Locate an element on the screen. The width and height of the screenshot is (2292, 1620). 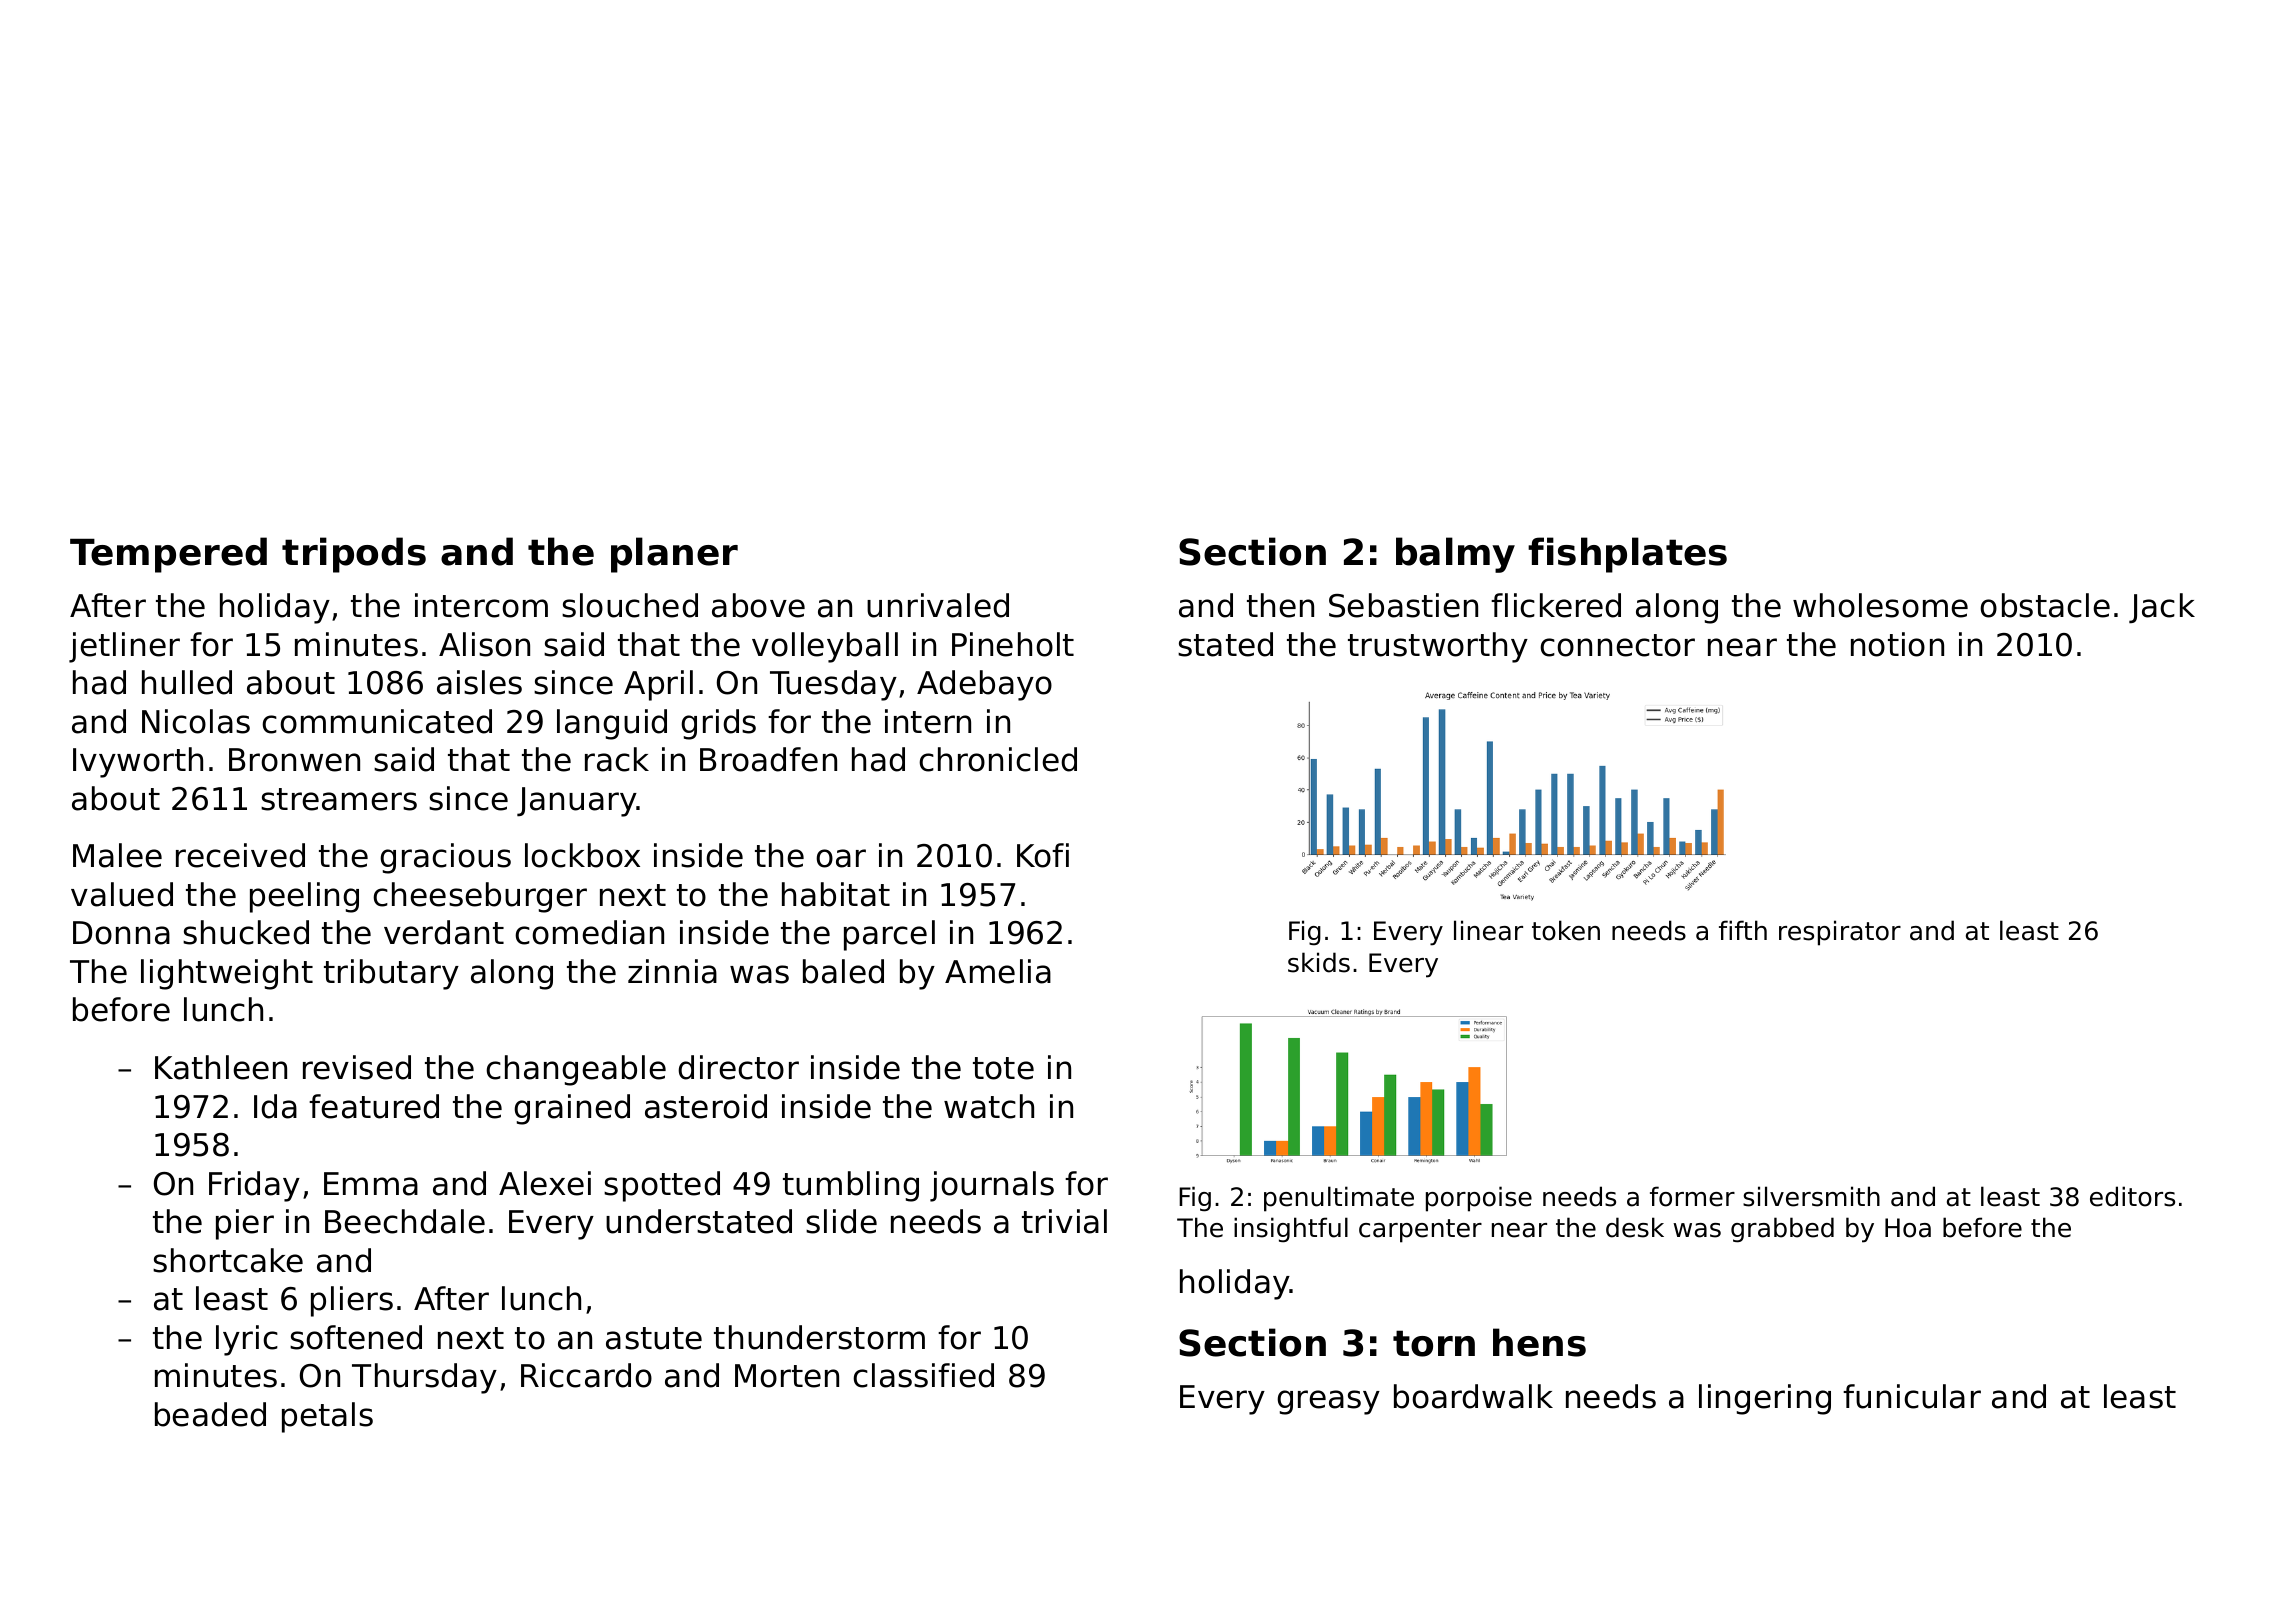
respirator is located at coordinates (1840, 933).
